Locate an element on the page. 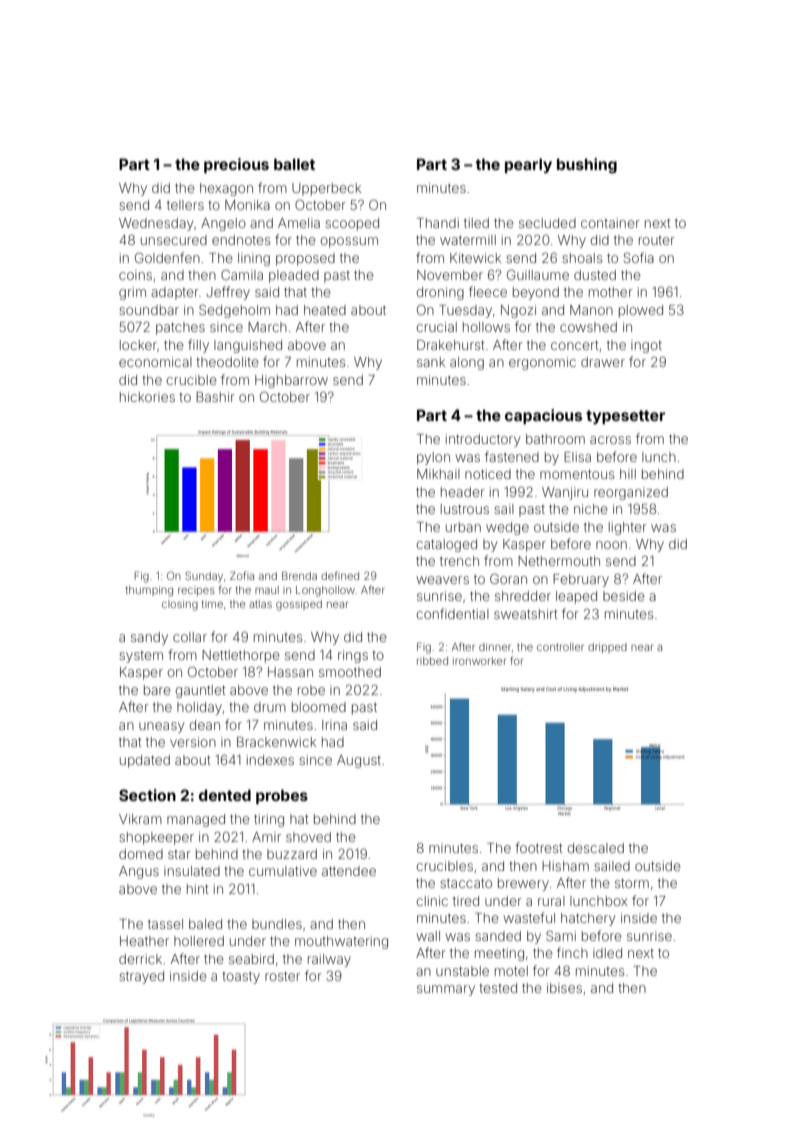 This document has height=1147, width=808. controller is located at coordinates (560, 647).
